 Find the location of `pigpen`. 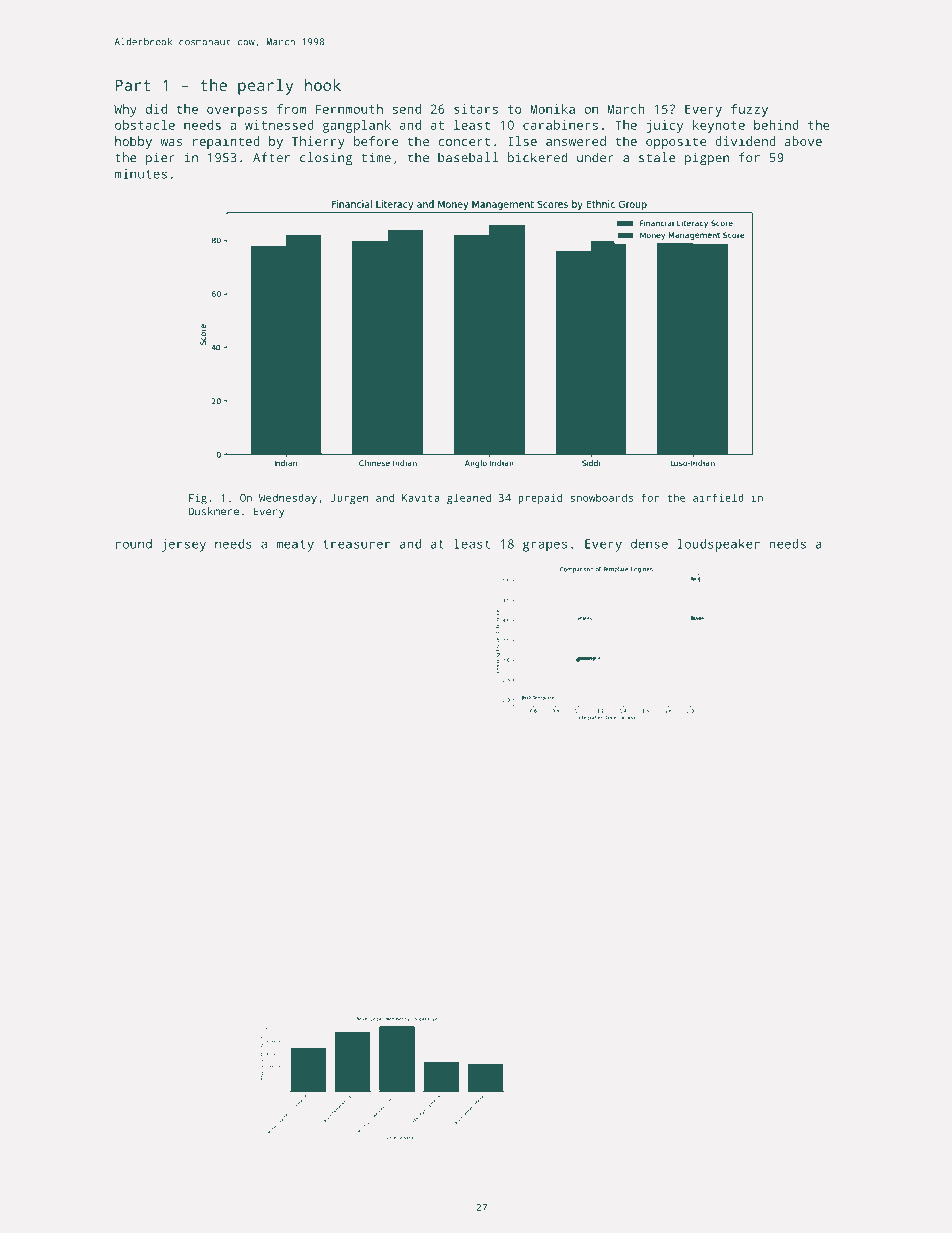

pigpen is located at coordinates (707, 159).
